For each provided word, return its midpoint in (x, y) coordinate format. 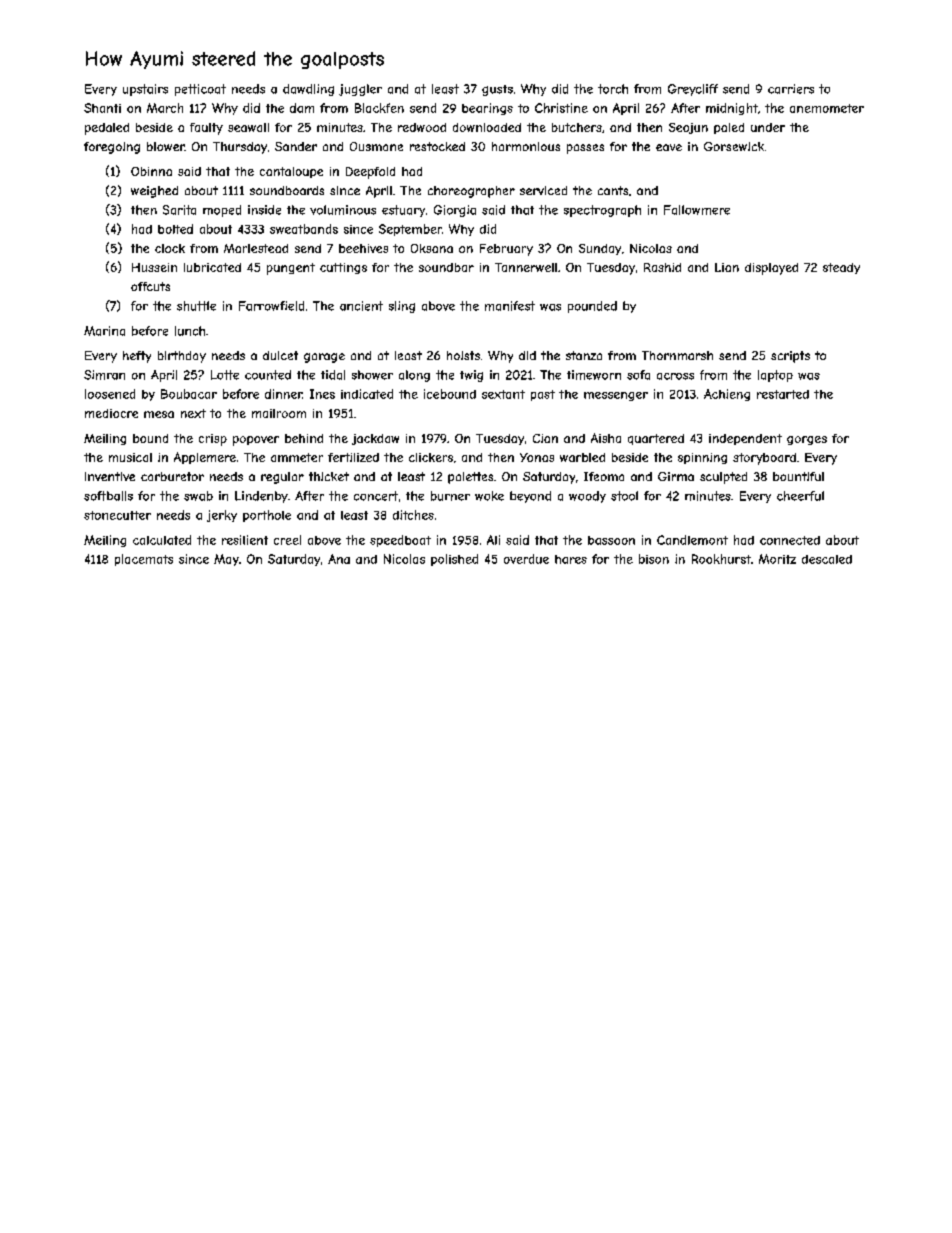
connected (790, 540)
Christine (561, 108)
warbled (582, 457)
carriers (791, 89)
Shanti (102, 108)
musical (130, 457)
